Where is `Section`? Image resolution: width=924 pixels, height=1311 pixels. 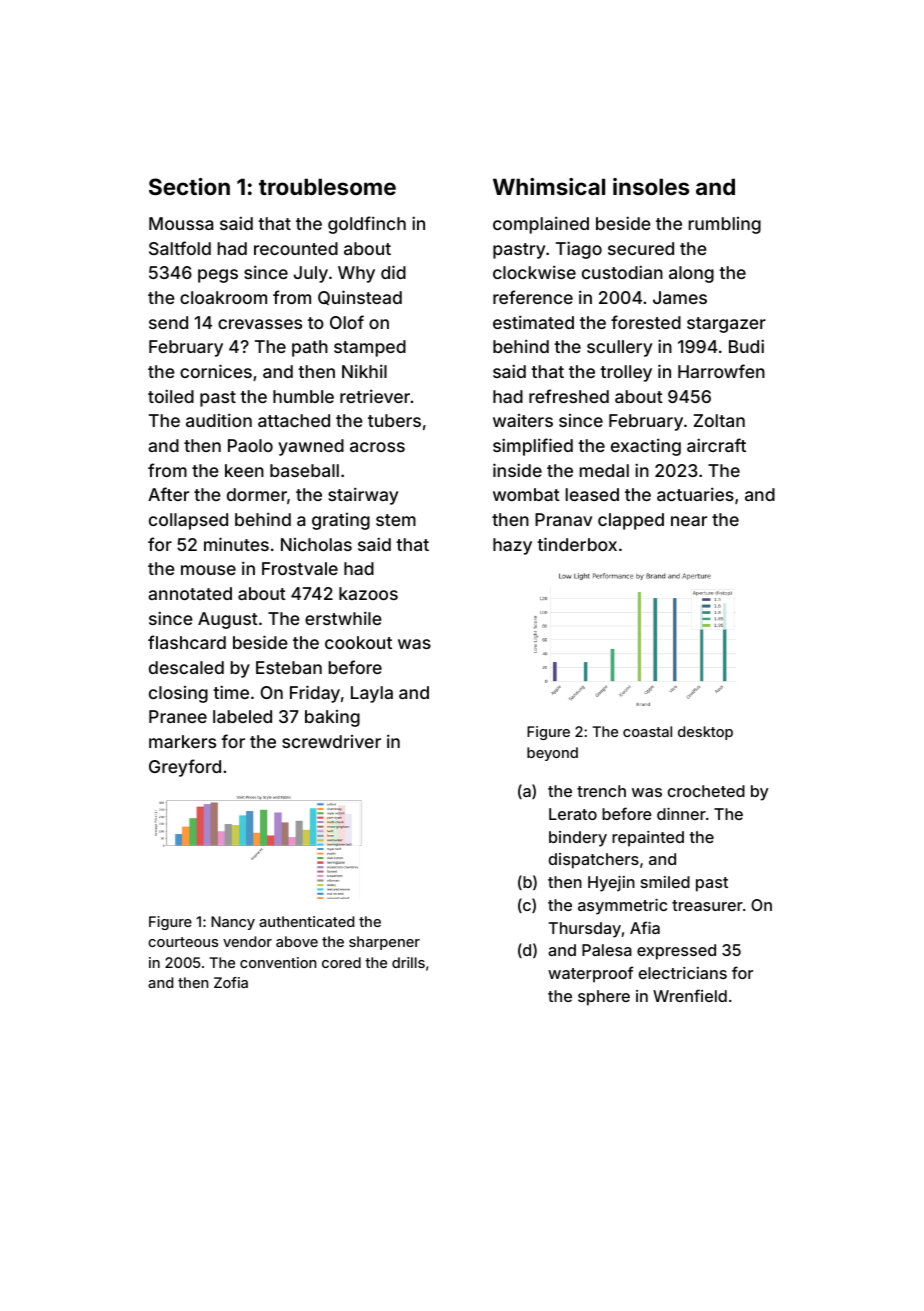
Section is located at coordinates (189, 186).
